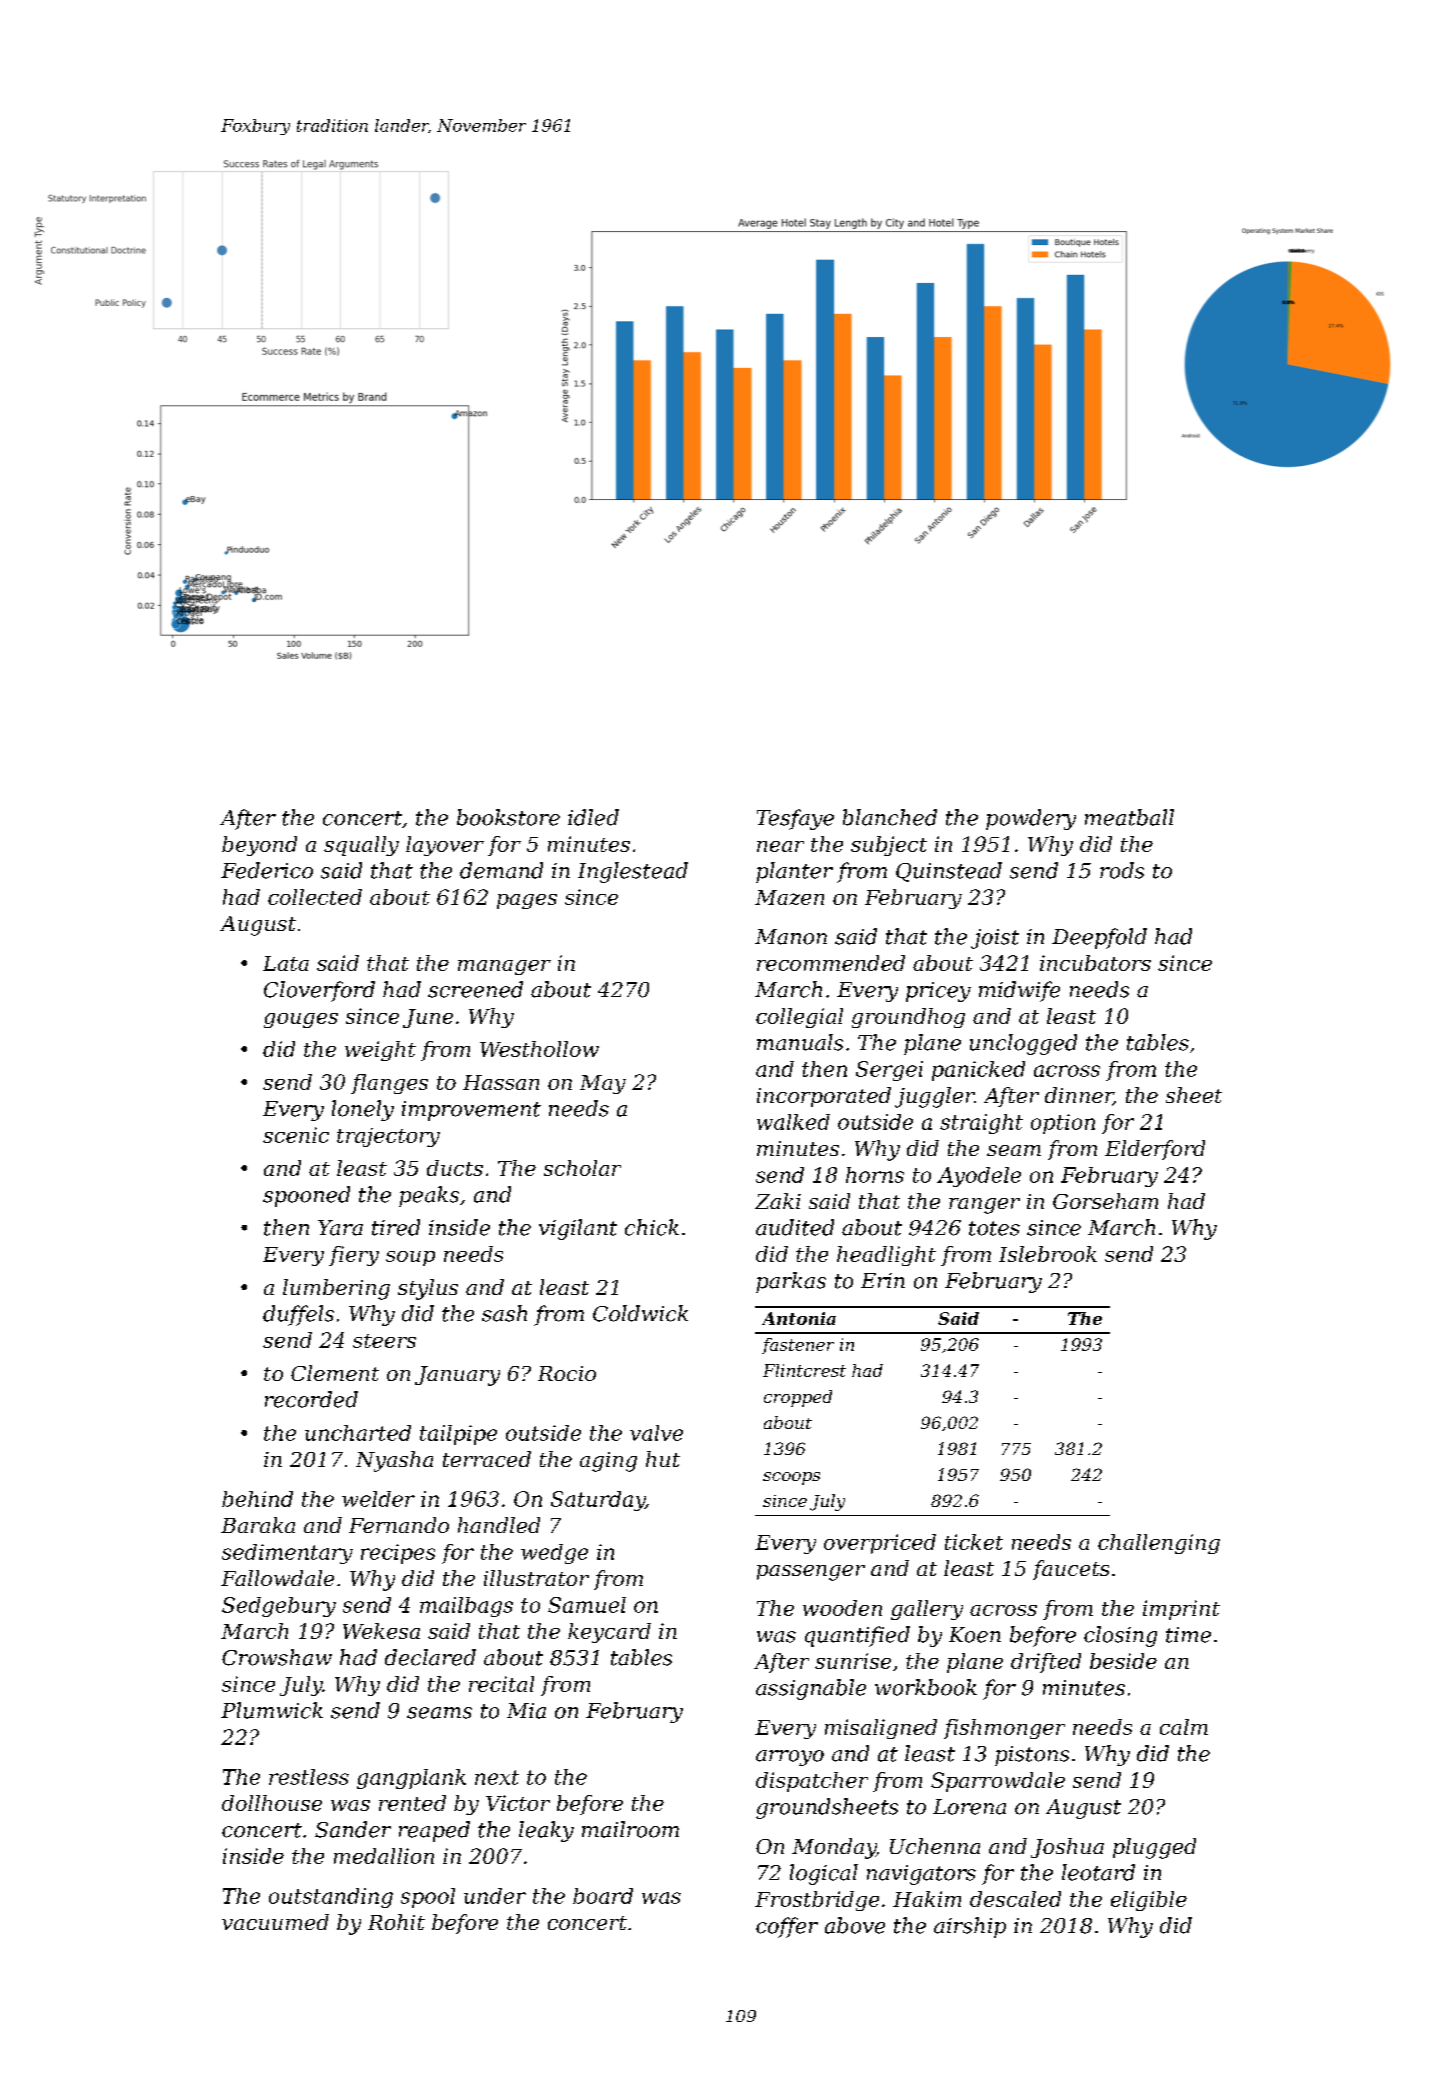  What do you see at coordinates (791, 937) in the document?
I see `Manon` at bounding box center [791, 937].
